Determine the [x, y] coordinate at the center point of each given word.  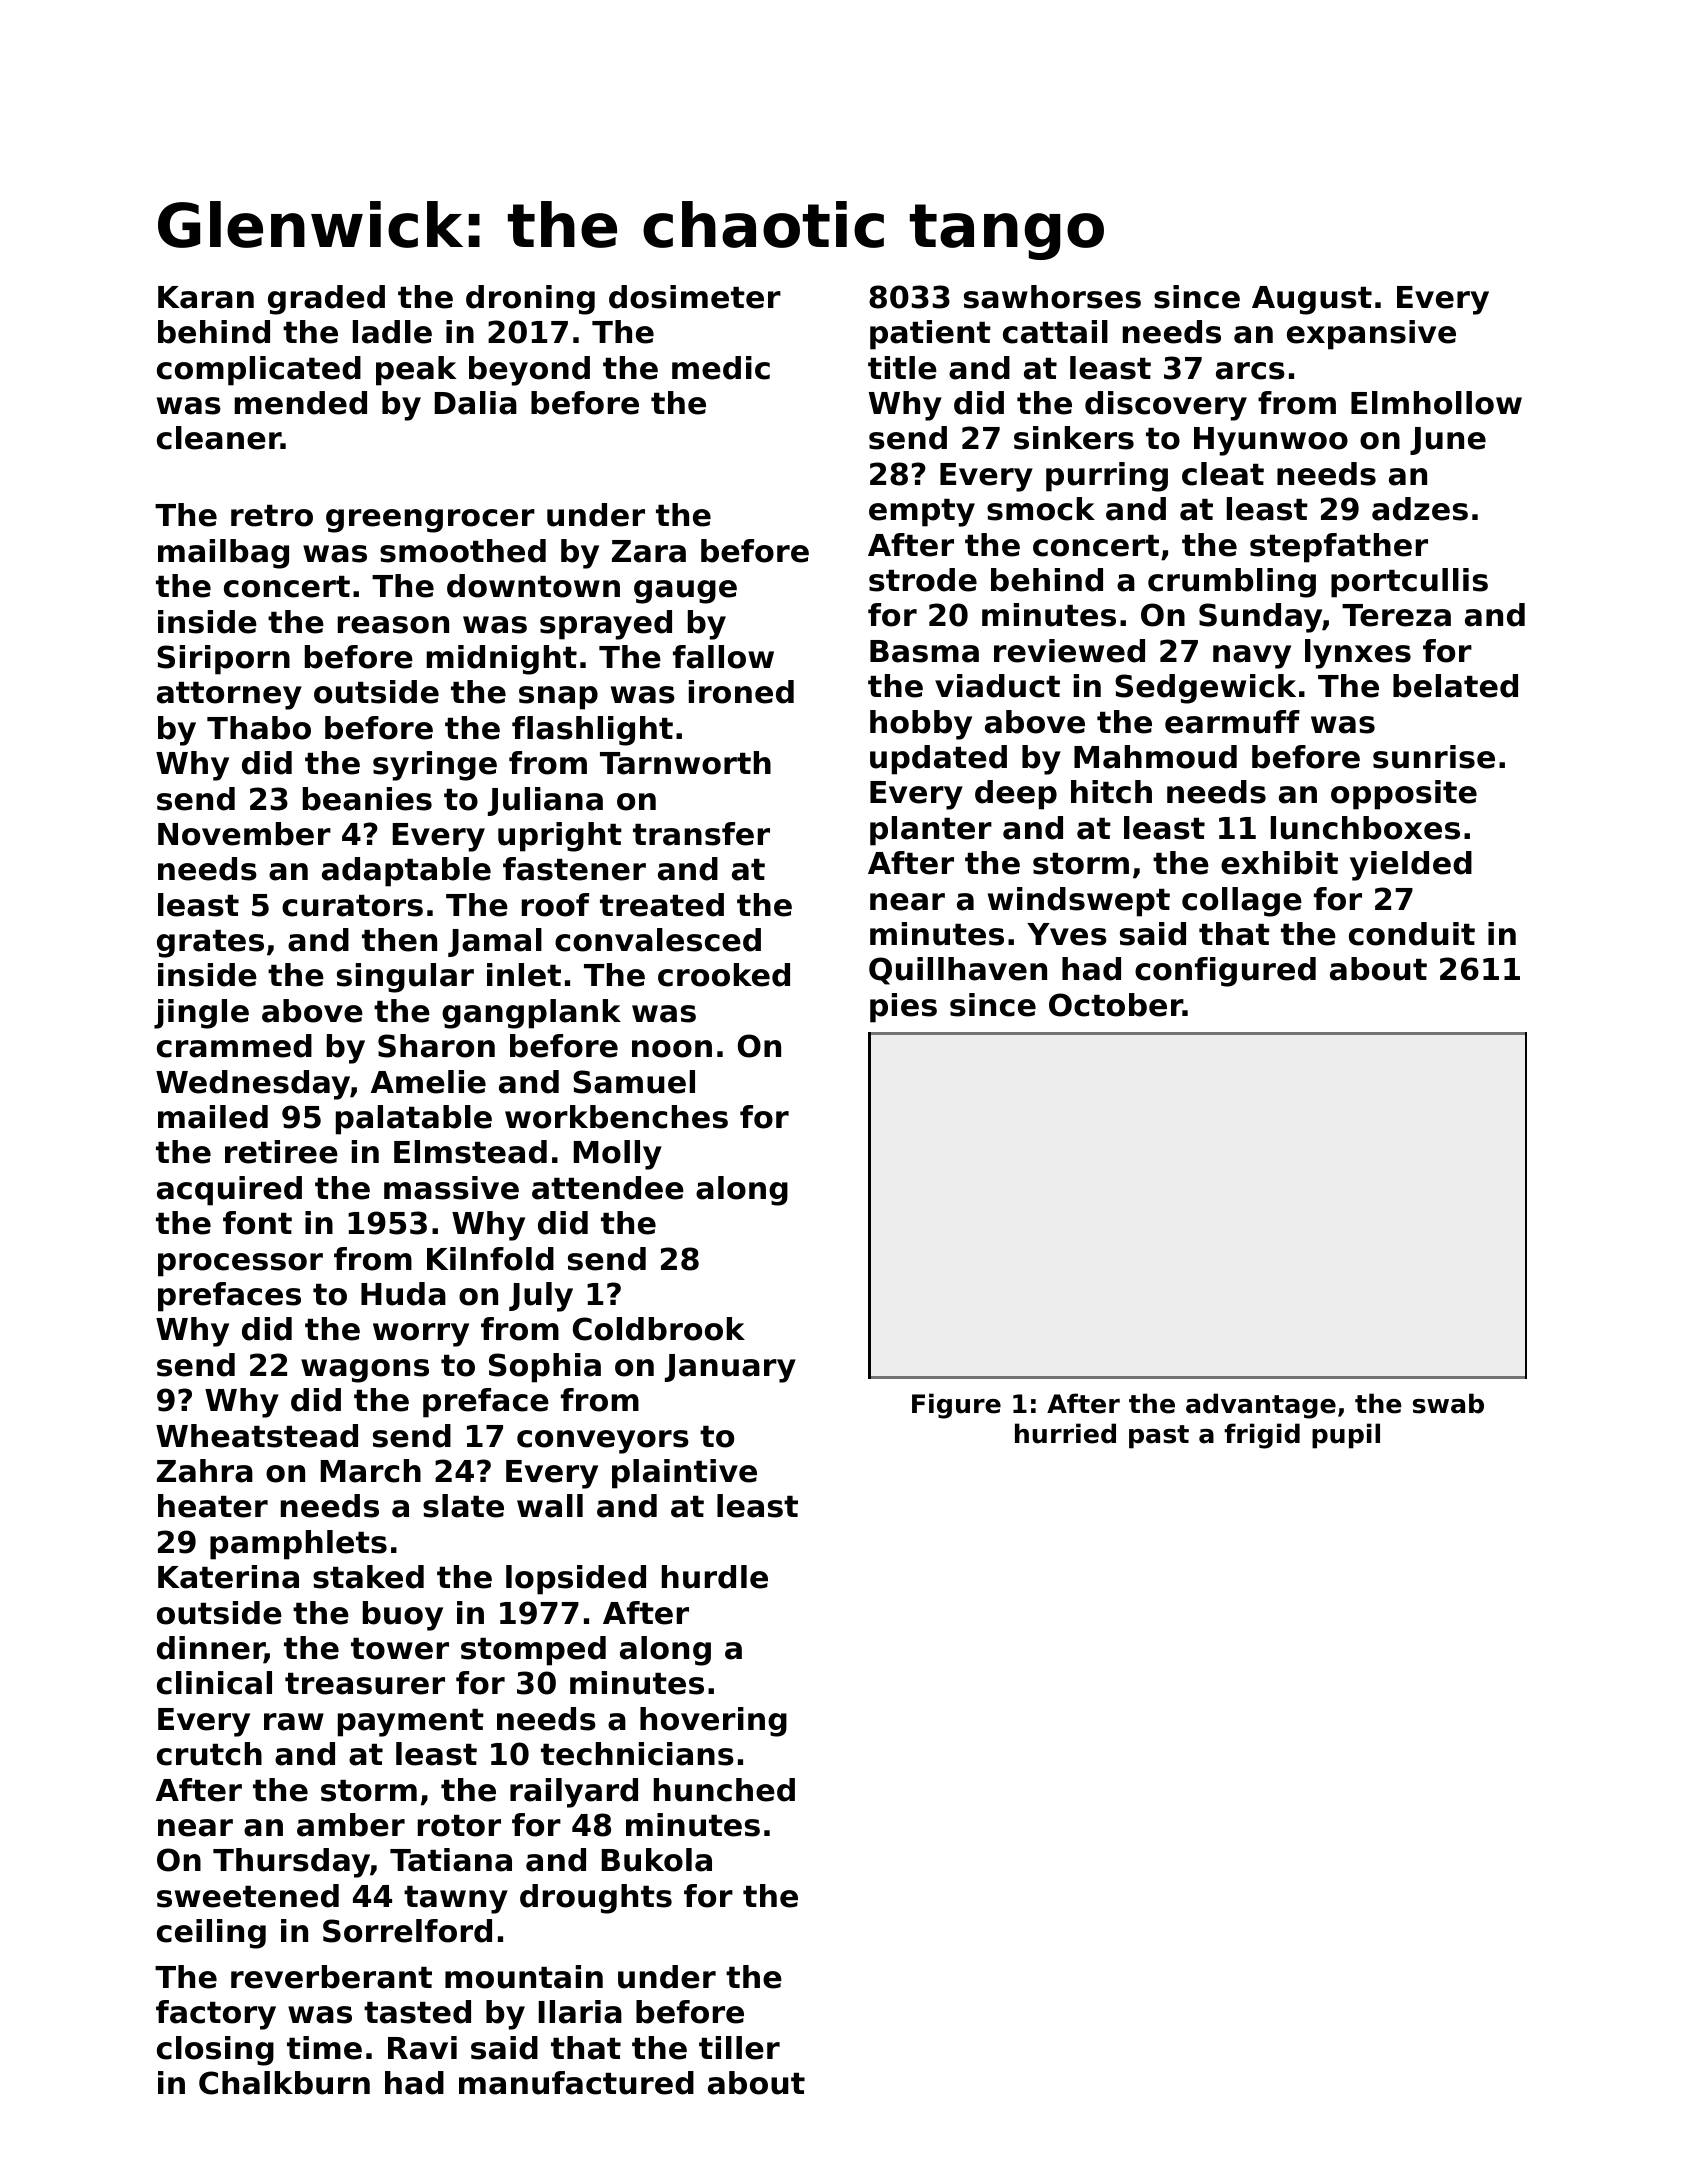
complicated [259, 371]
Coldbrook [659, 1329]
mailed [213, 1117]
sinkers [1074, 438]
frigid [1262, 1436]
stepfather [1339, 548]
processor [240, 1265]
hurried [1065, 1433]
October [1116, 1005]
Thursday [291, 1863]
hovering [713, 1722]
